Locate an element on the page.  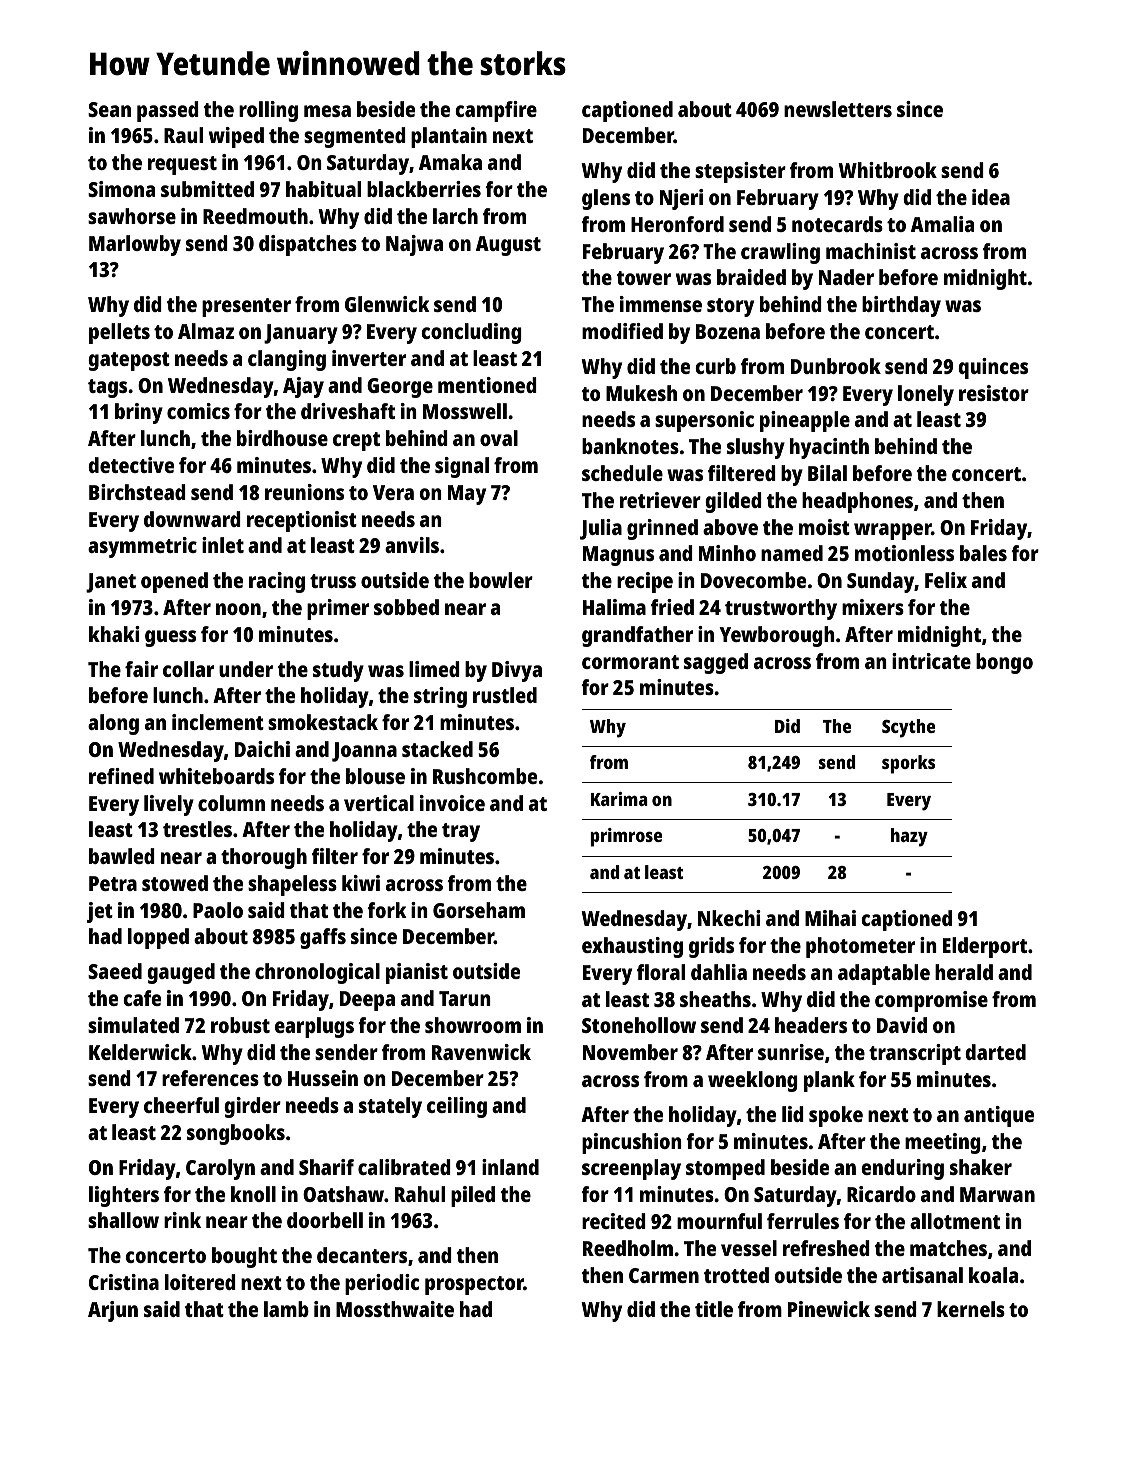
anvils is located at coordinates (412, 545).
